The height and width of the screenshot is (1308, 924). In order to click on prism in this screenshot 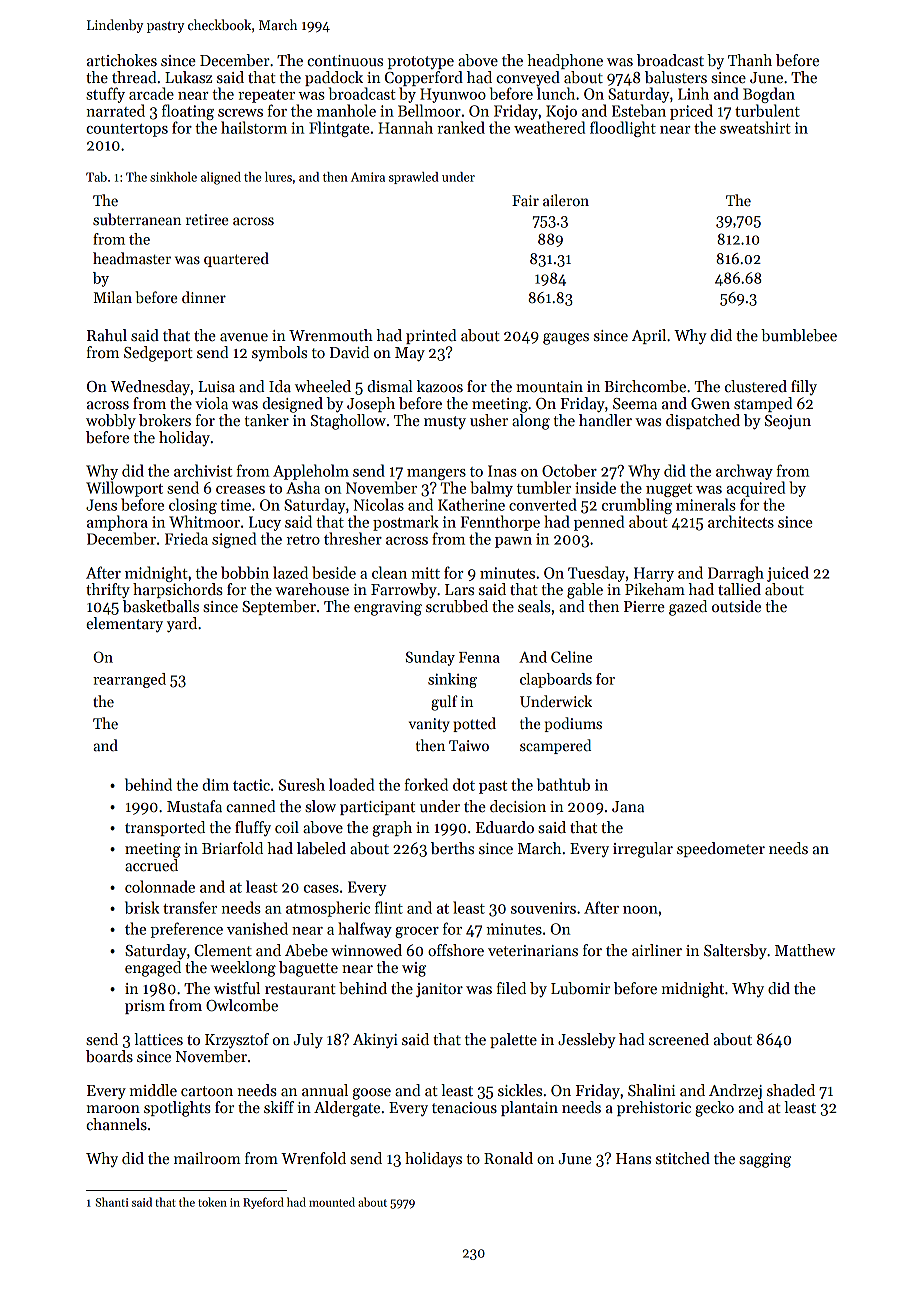, I will do `click(145, 1007)`.
